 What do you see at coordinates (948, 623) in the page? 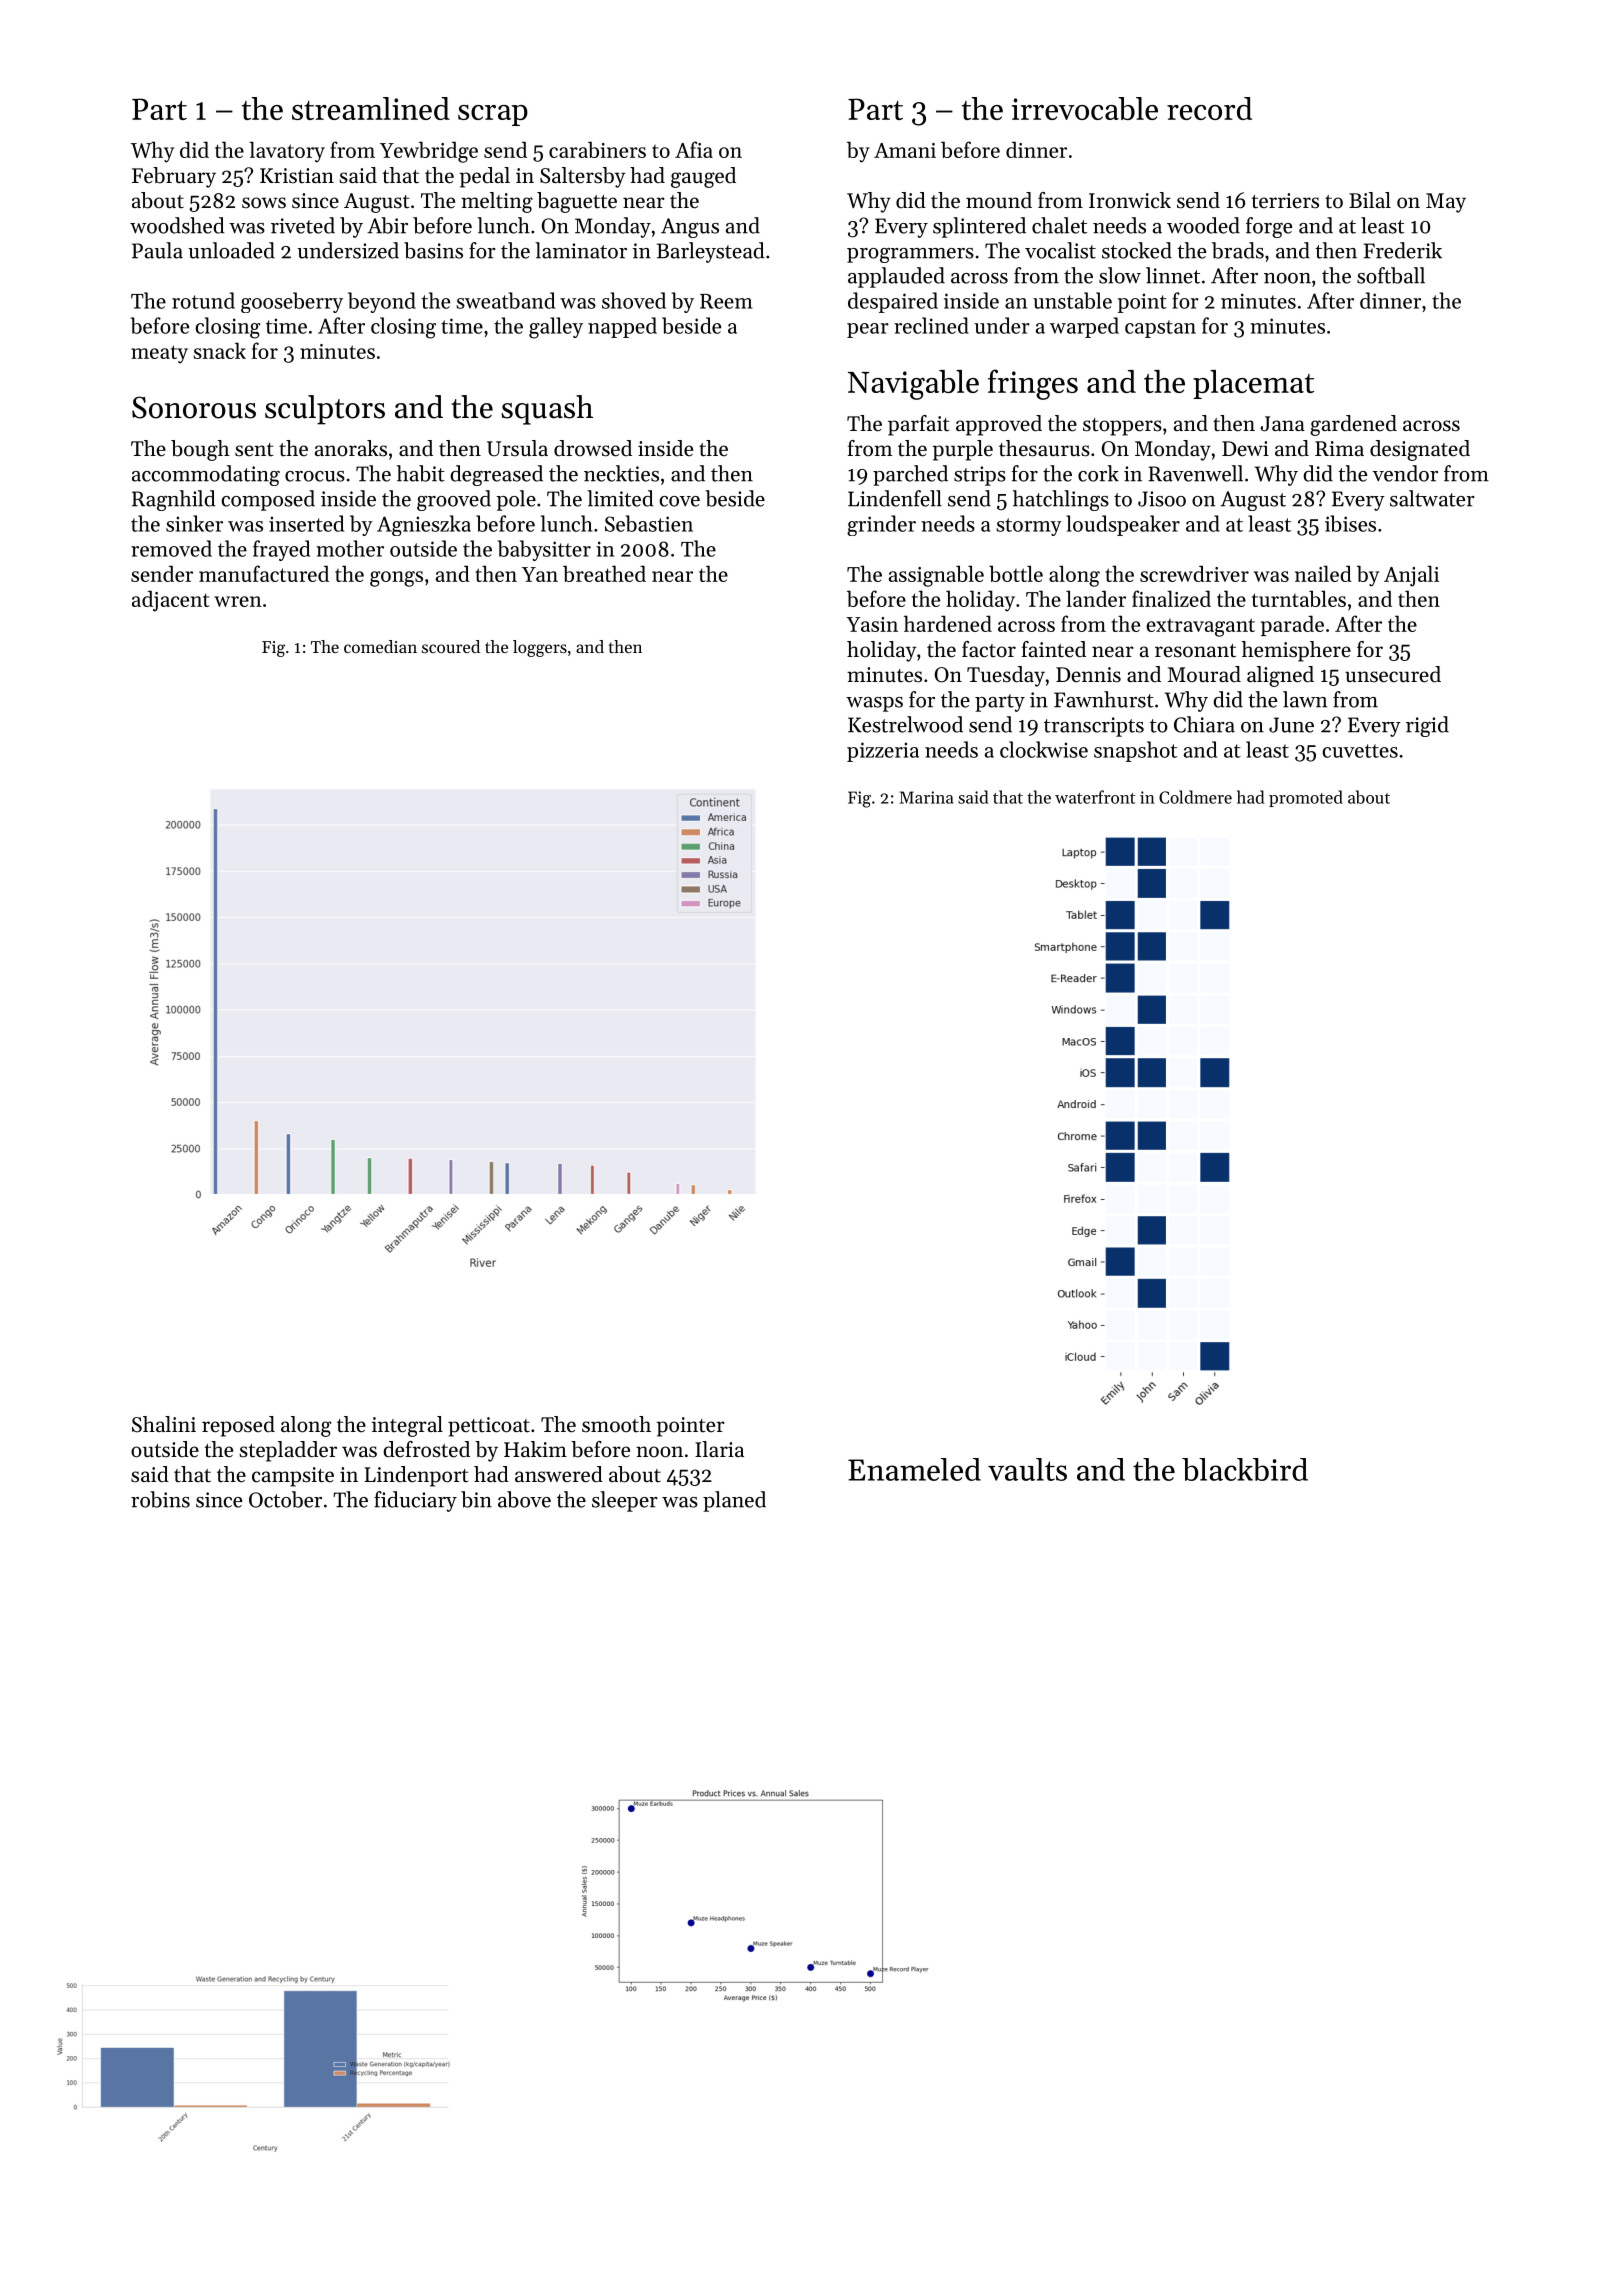
I see `hardened` at bounding box center [948, 623].
